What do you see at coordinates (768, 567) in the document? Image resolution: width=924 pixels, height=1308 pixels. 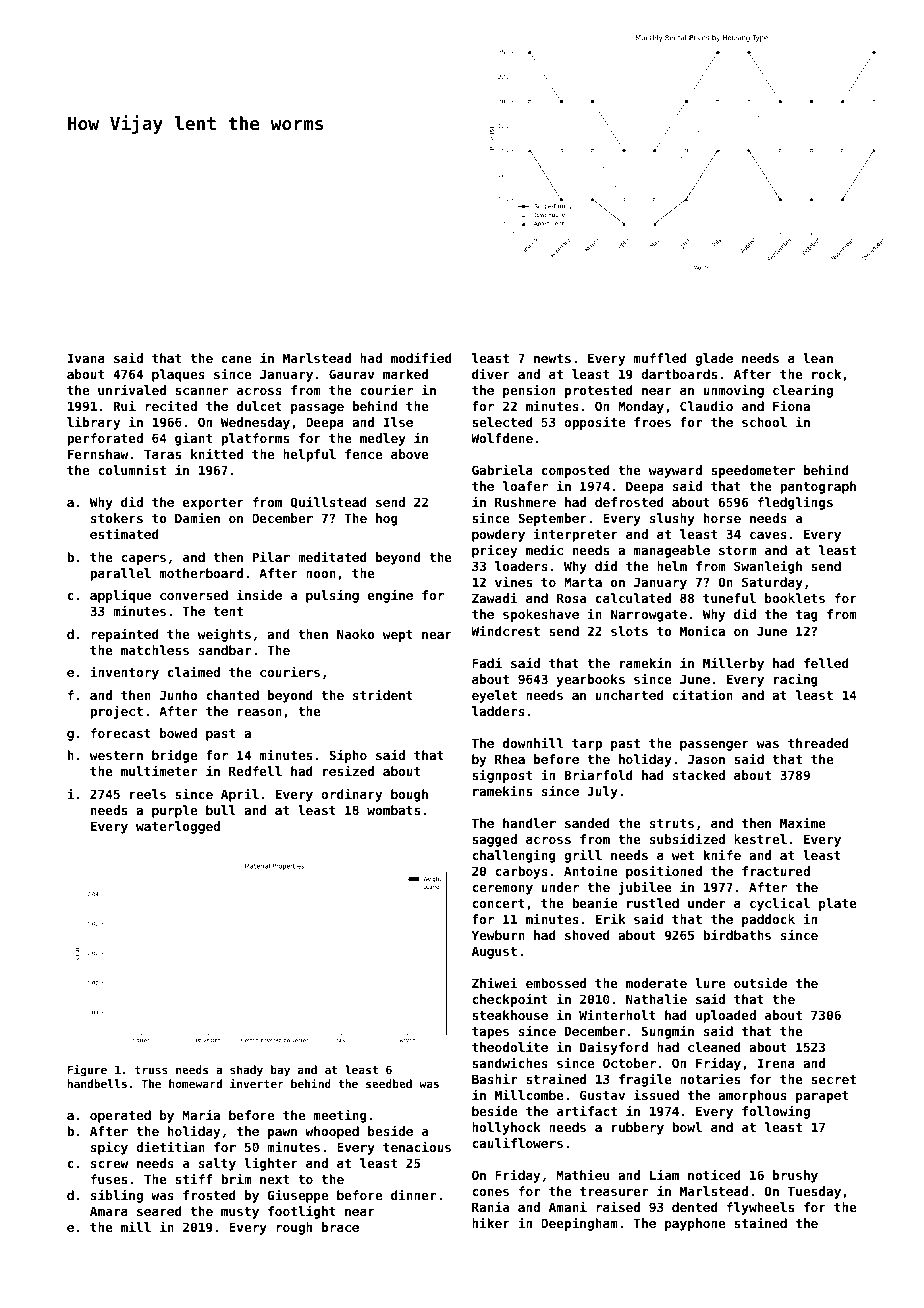 I see `Swanleigh` at bounding box center [768, 567].
